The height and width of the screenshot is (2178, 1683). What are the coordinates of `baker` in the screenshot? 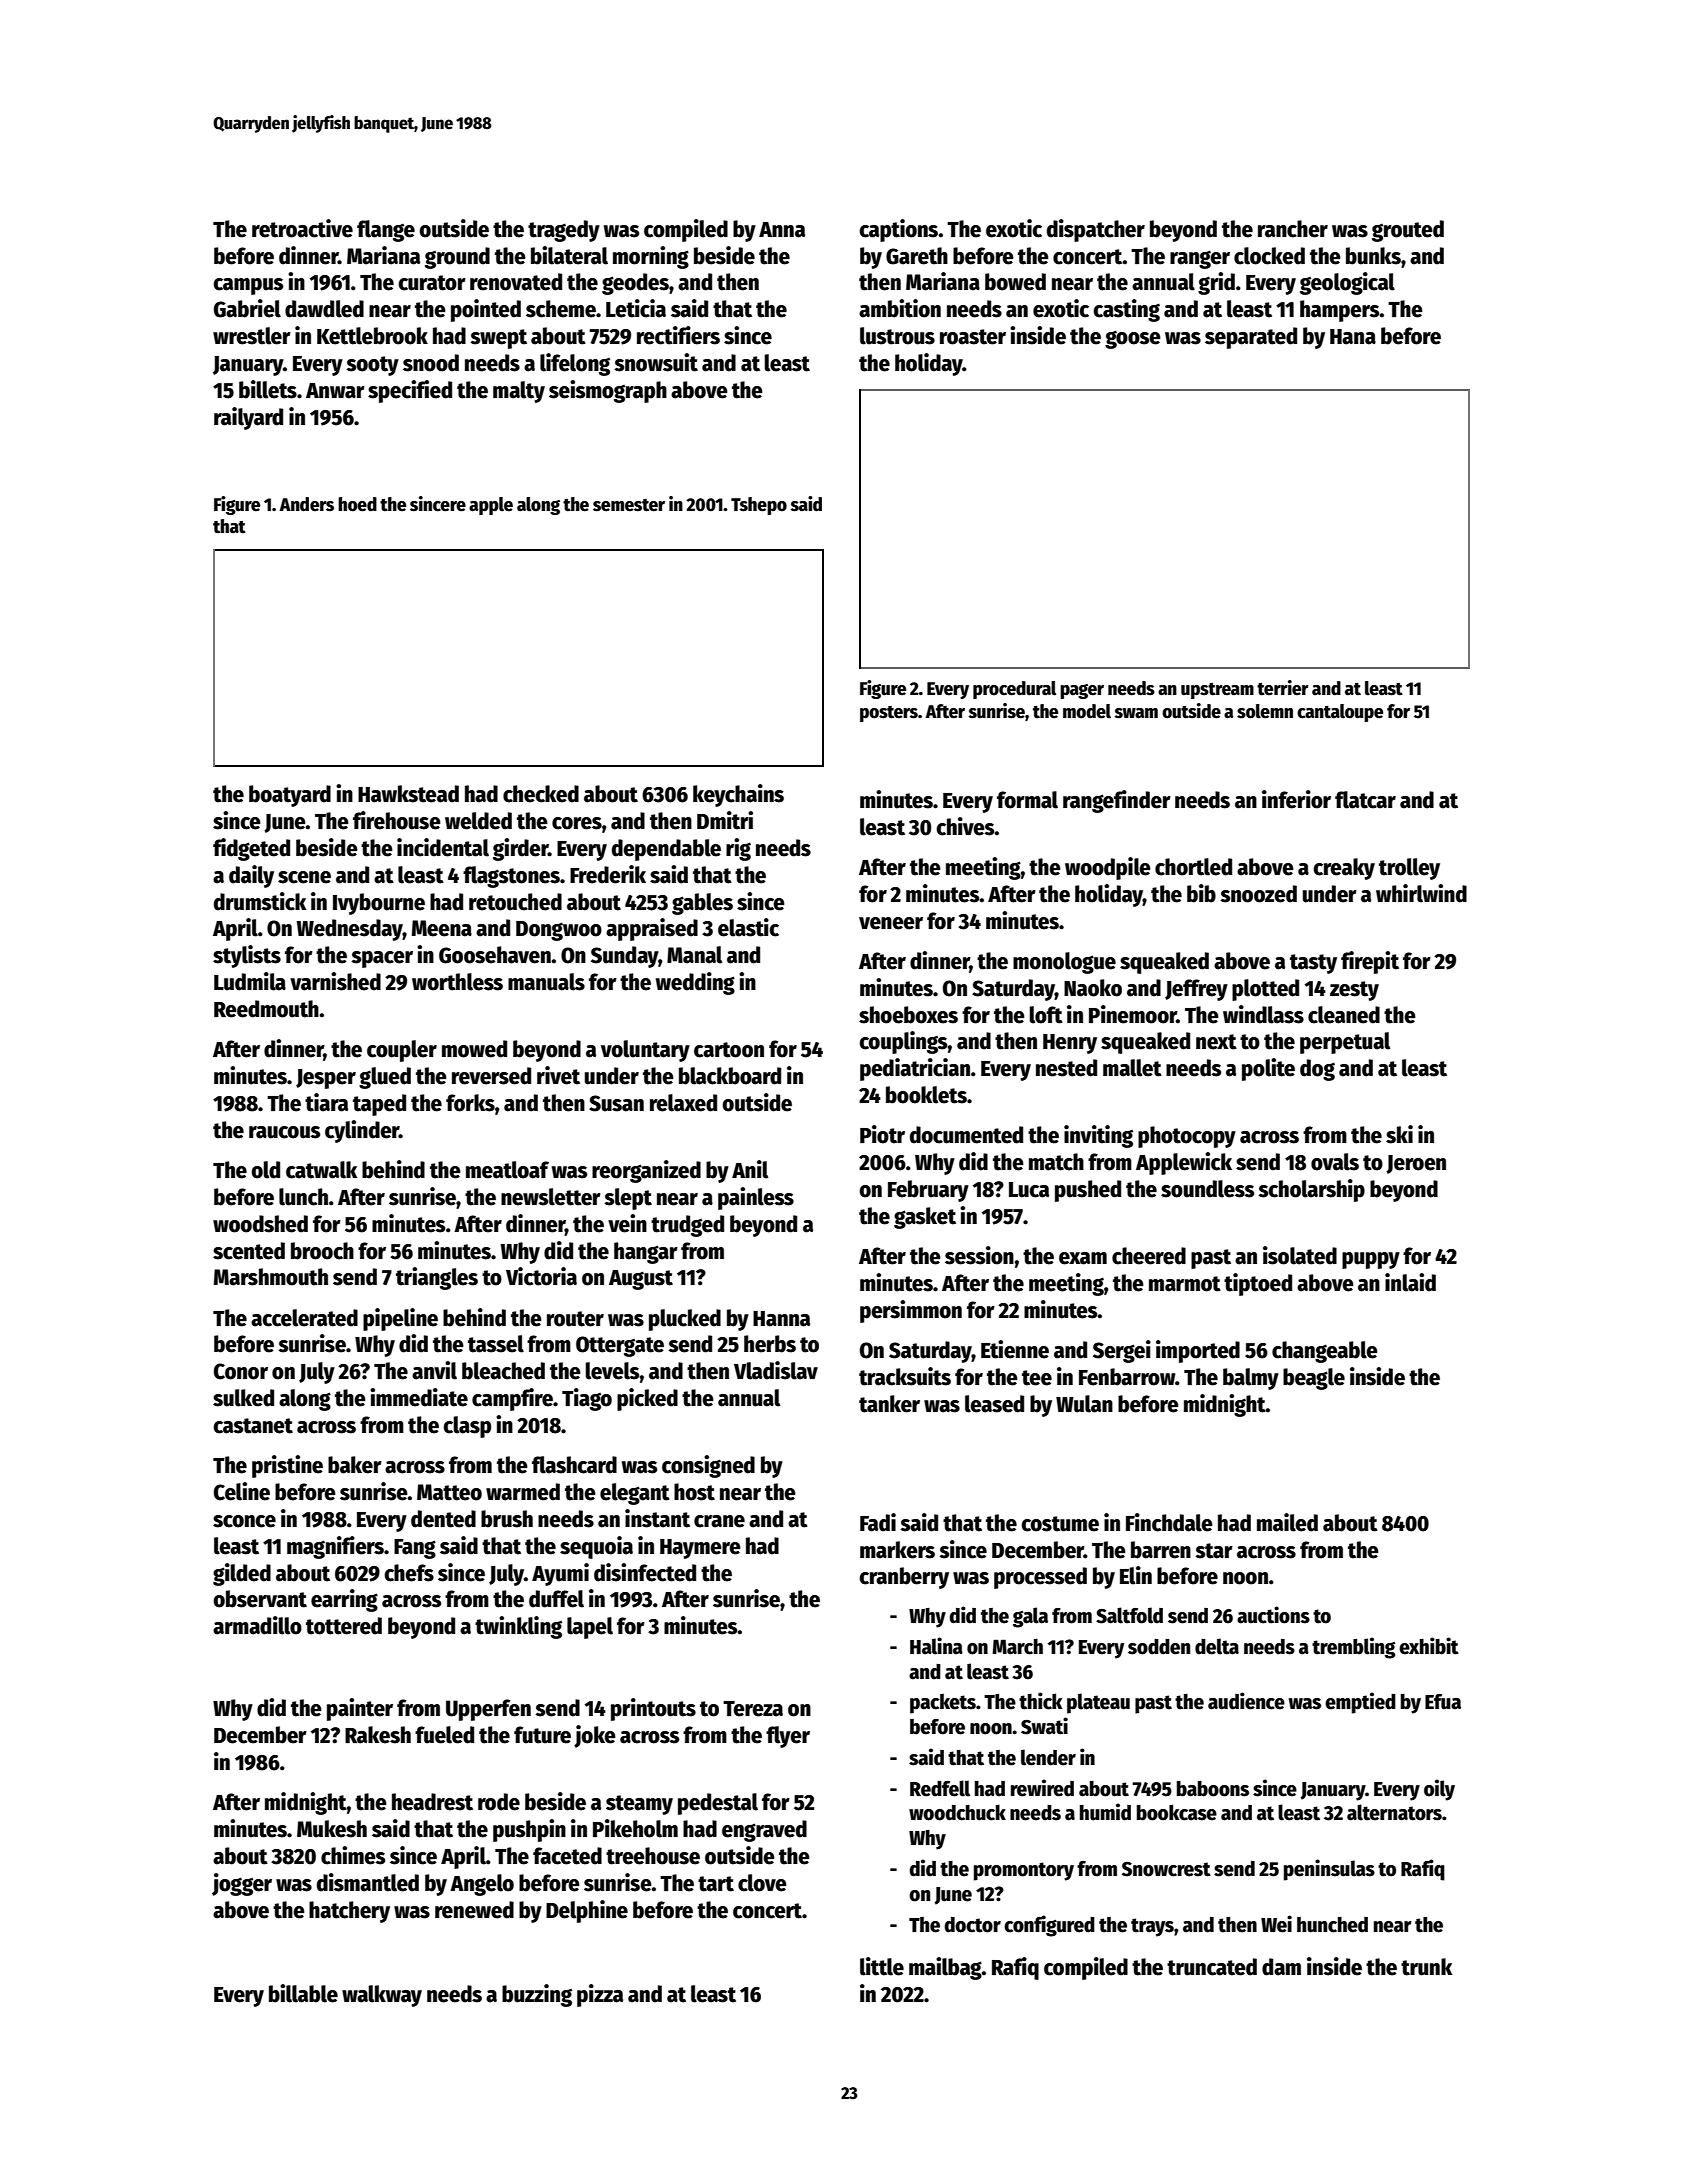 It's located at (355, 1465).
